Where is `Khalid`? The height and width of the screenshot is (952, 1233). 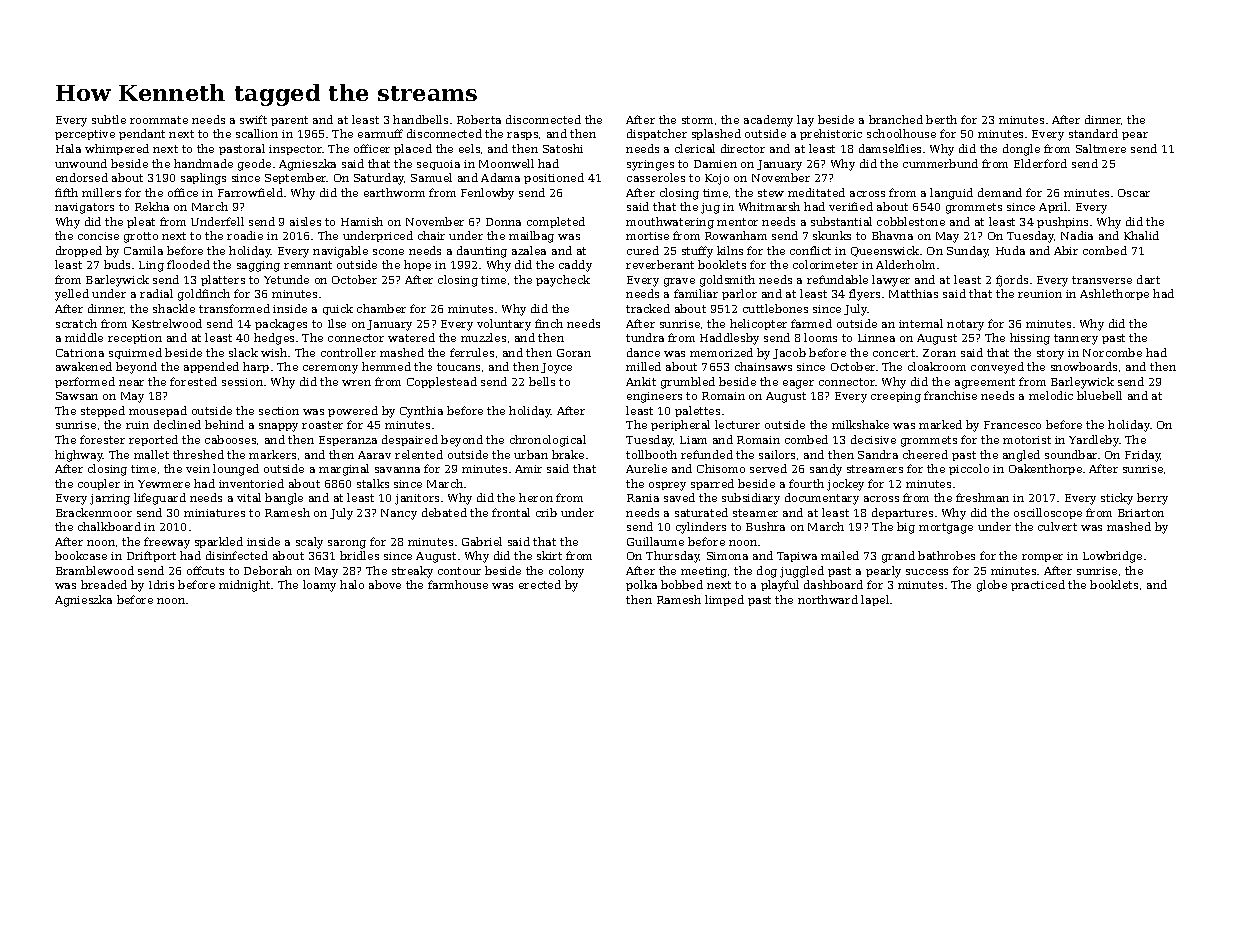 Khalid is located at coordinates (1141, 235).
